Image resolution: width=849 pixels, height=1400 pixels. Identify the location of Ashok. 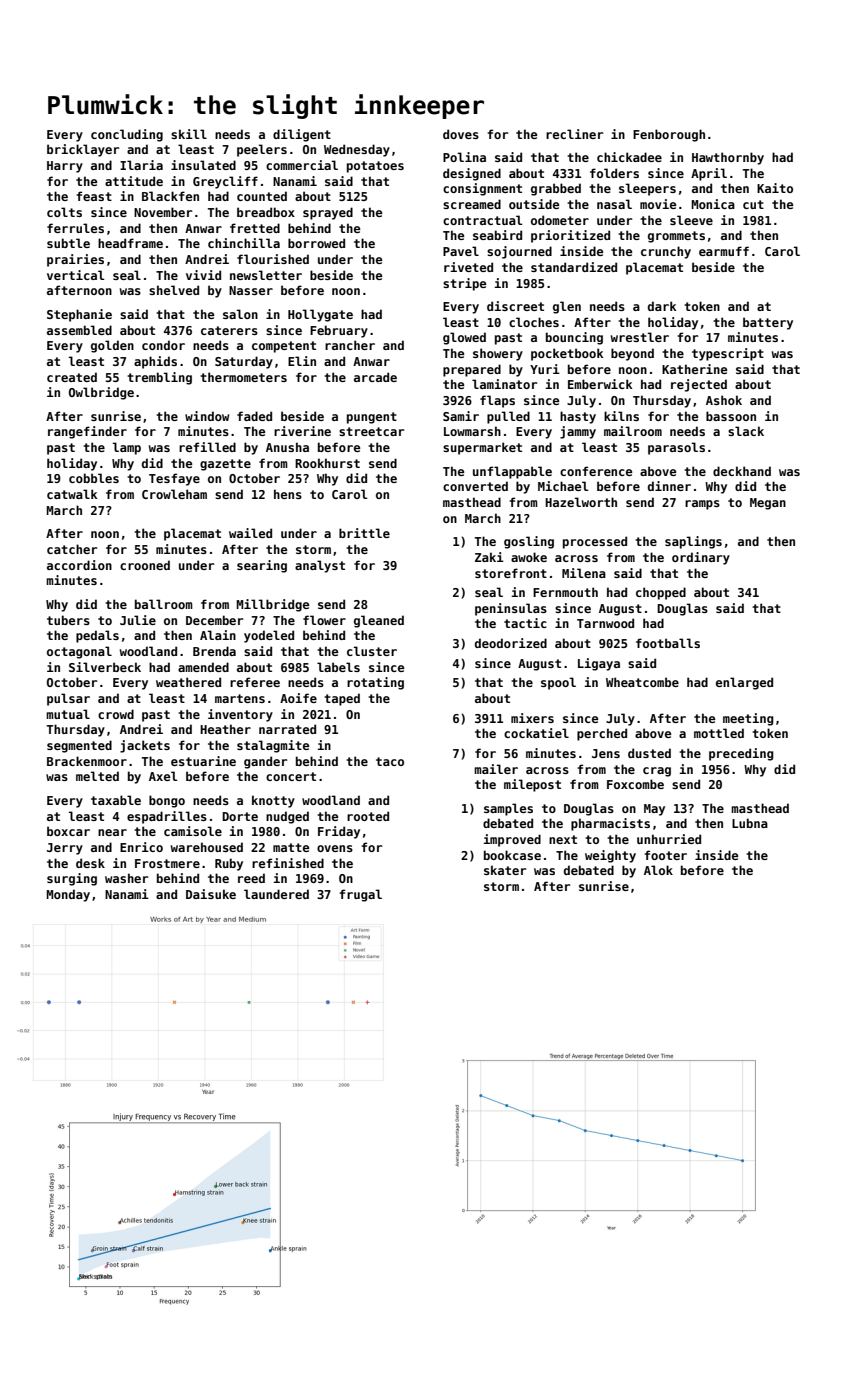
(724, 400).
